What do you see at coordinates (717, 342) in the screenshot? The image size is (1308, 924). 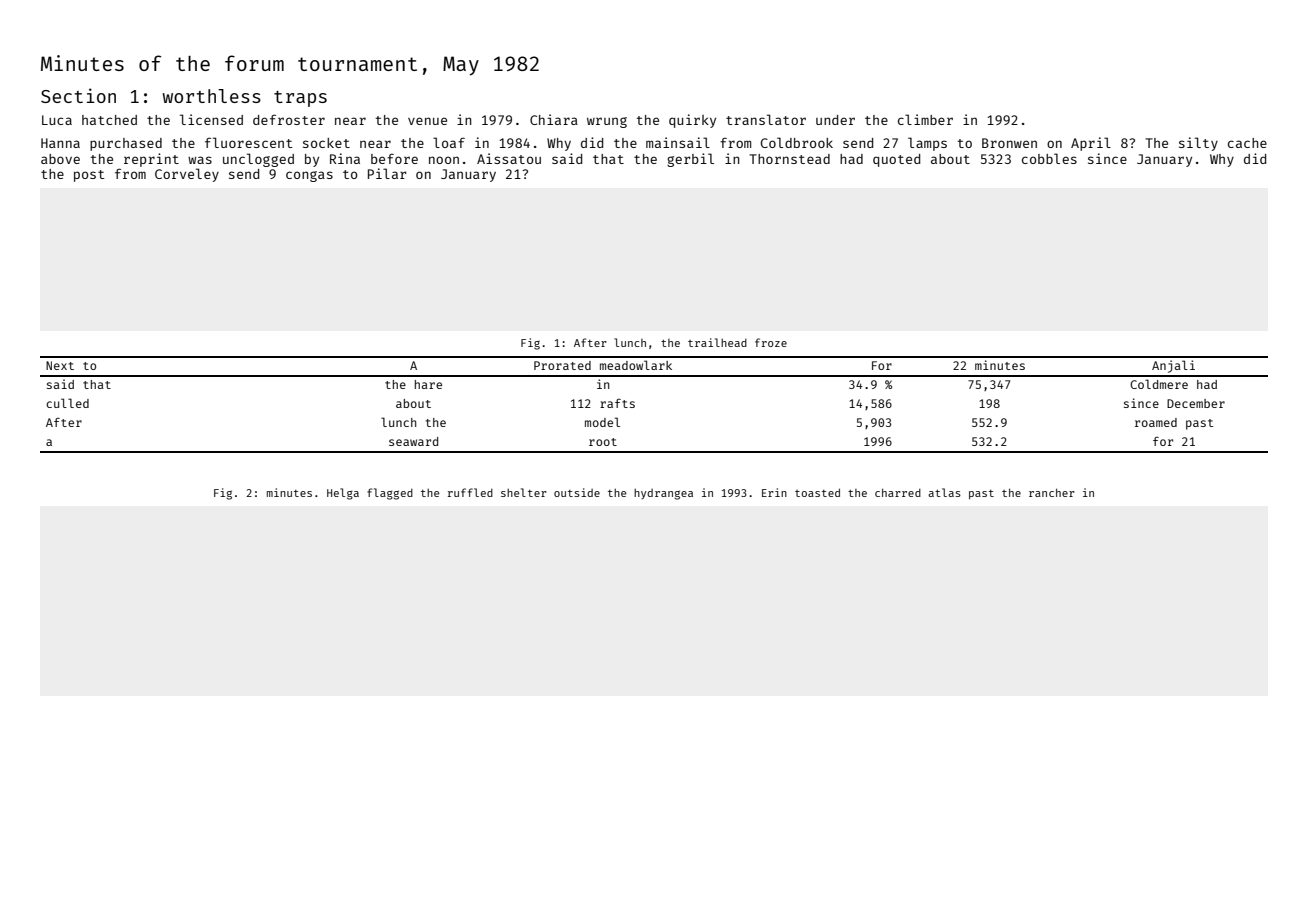 I see `trailhead` at bounding box center [717, 342].
